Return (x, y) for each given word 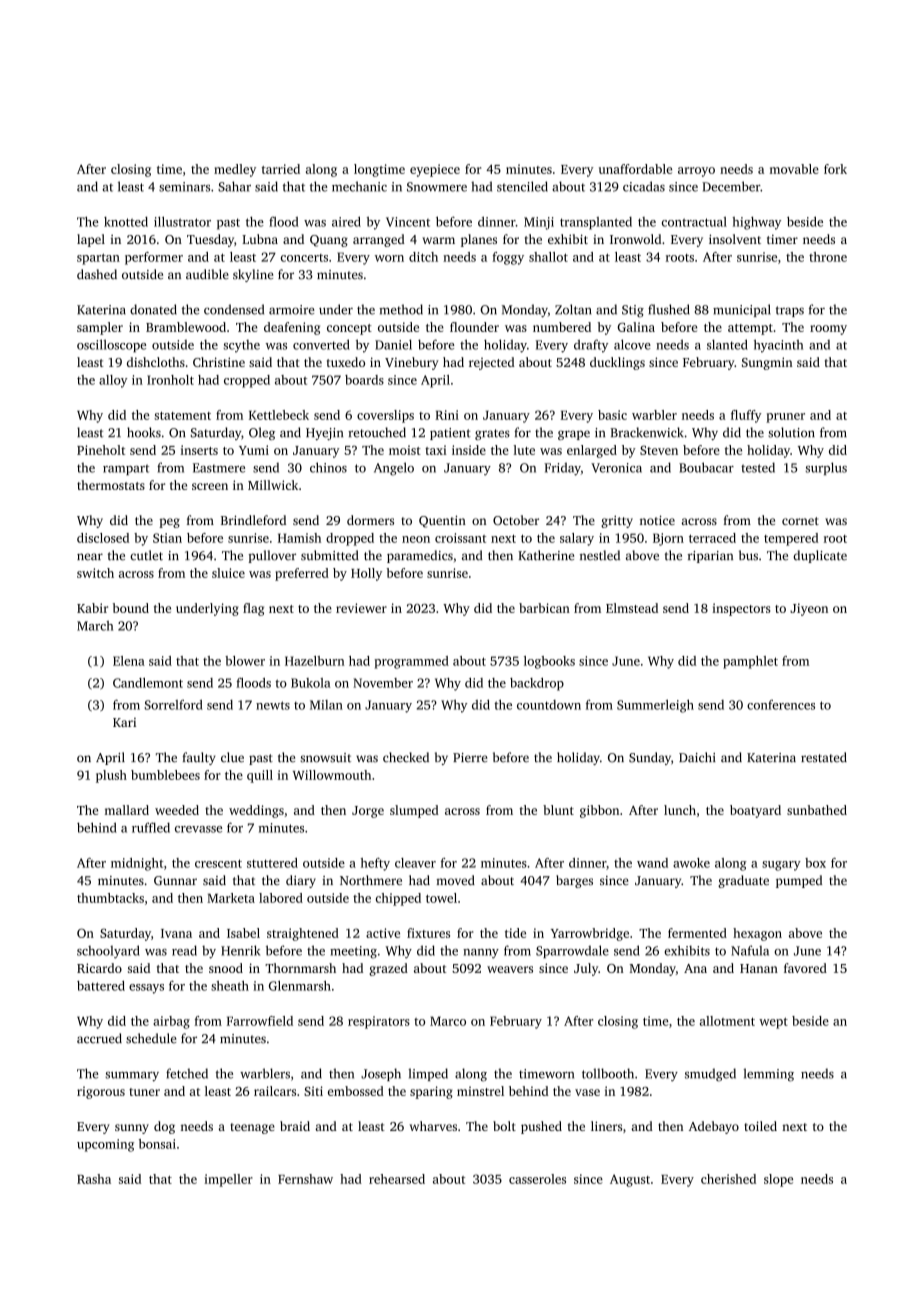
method (401, 309)
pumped (799, 881)
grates (492, 434)
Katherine (546, 555)
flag (253, 609)
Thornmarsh (300, 968)
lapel (91, 240)
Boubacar (706, 467)
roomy (828, 330)
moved (455, 880)
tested (758, 467)
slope (778, 1180)
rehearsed (397, 1179)
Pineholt (101, 450)
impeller (228, 1180)
